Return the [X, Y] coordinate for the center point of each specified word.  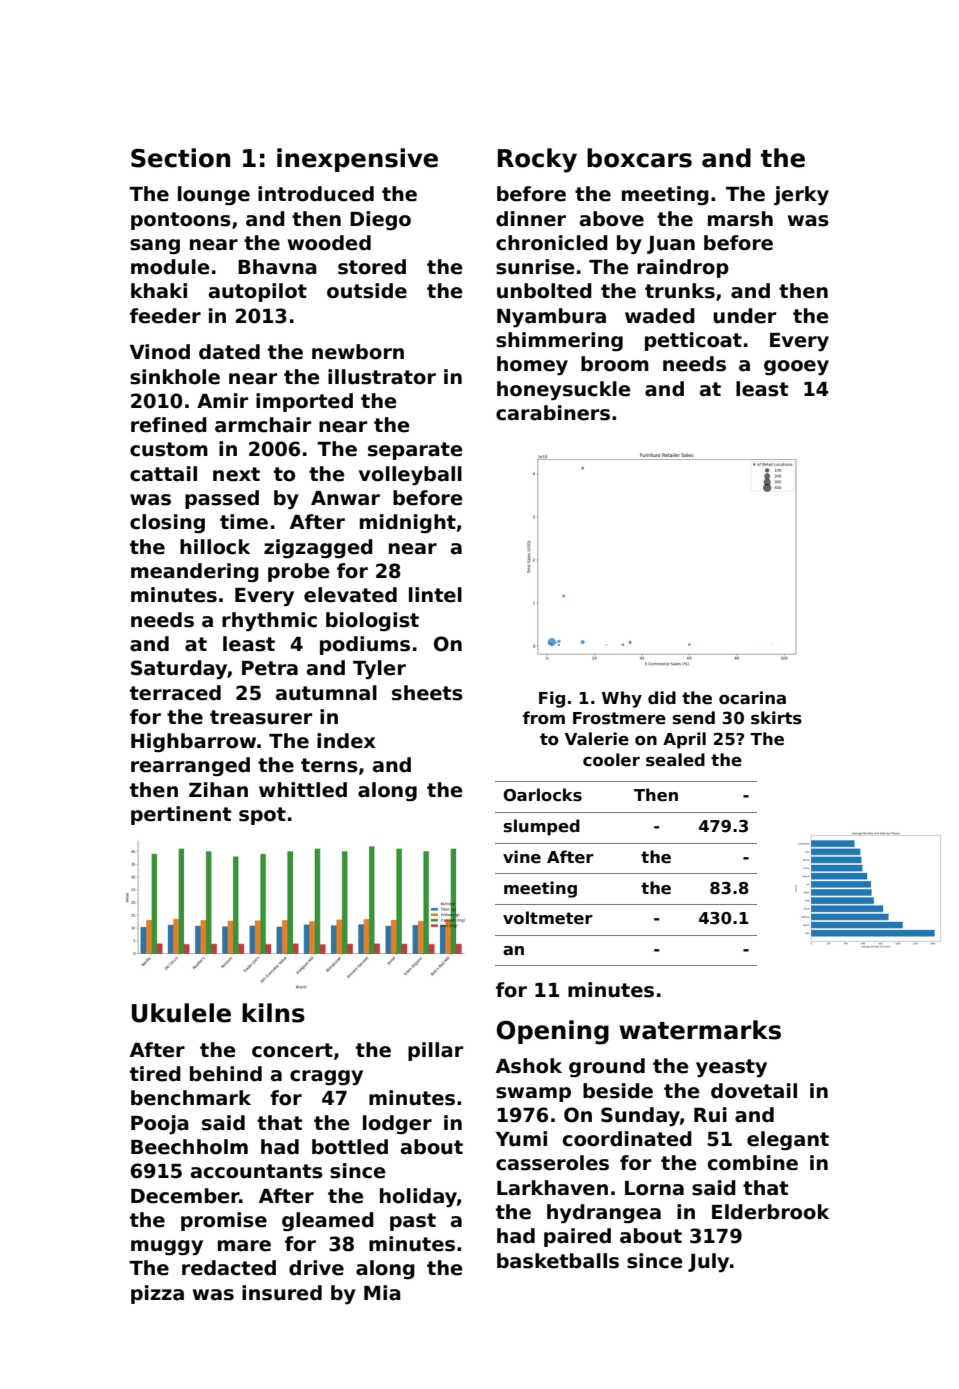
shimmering [559, 341]
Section [180, 158]
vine [522, 857]
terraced [175, 693]
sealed [675, 760]
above [612, 219]
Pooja [160, 1124]
